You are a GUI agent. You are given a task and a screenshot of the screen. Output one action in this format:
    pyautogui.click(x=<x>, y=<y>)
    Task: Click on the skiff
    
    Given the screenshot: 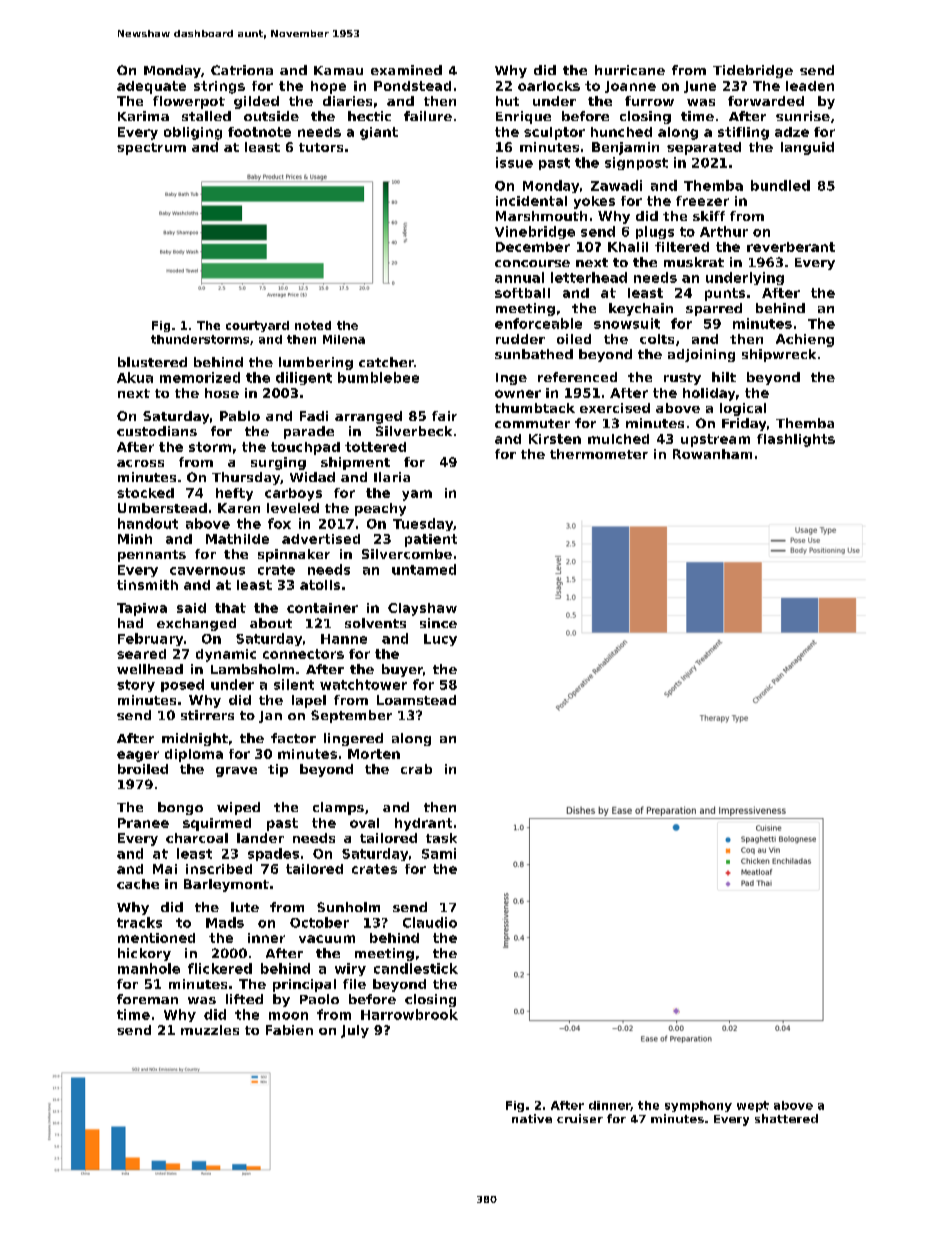 What is the action you would take?
    pyautogui.click(x=709, y=216)
